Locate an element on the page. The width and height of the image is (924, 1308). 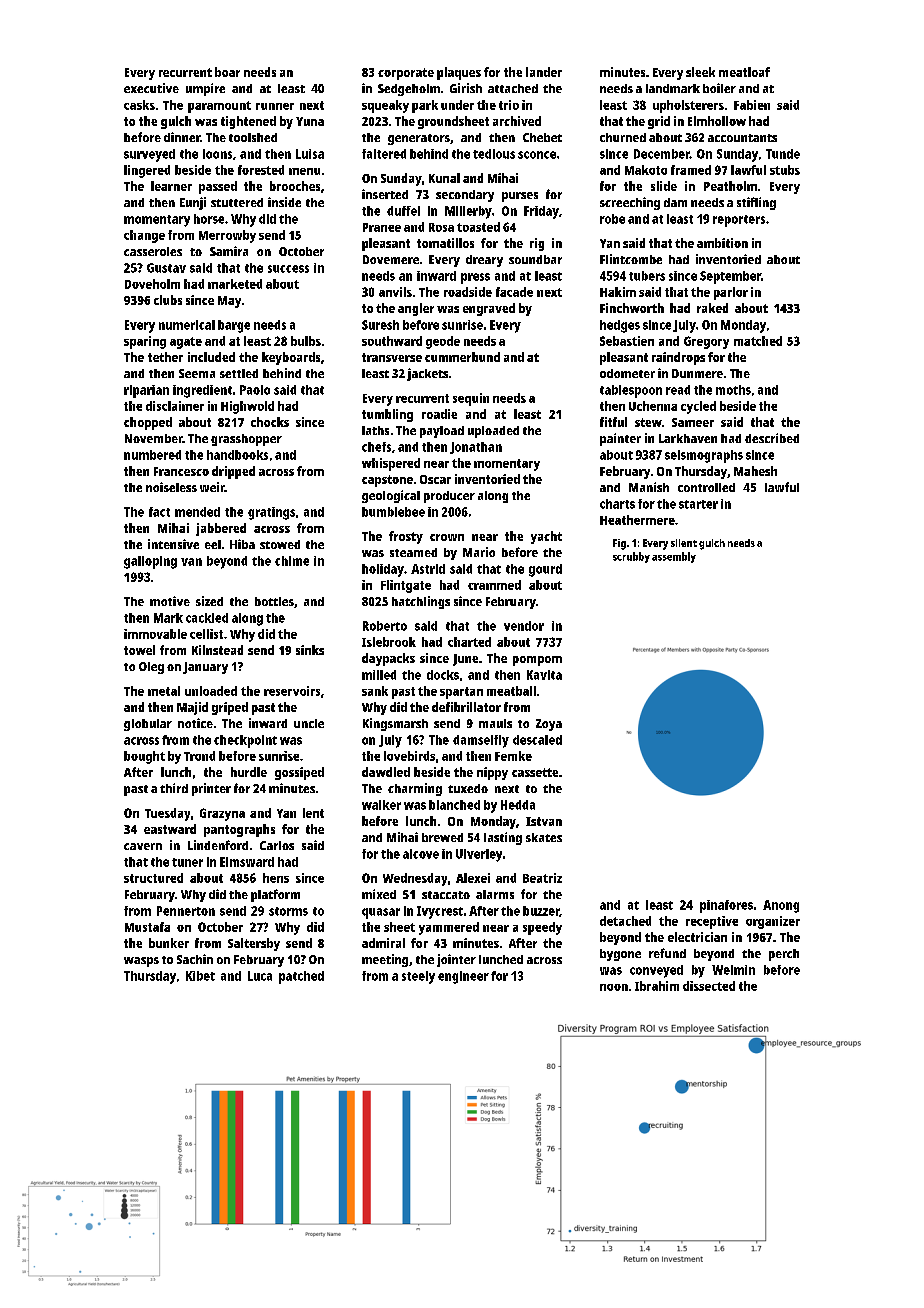
hatchlings is located at coordinates (421, 602).
